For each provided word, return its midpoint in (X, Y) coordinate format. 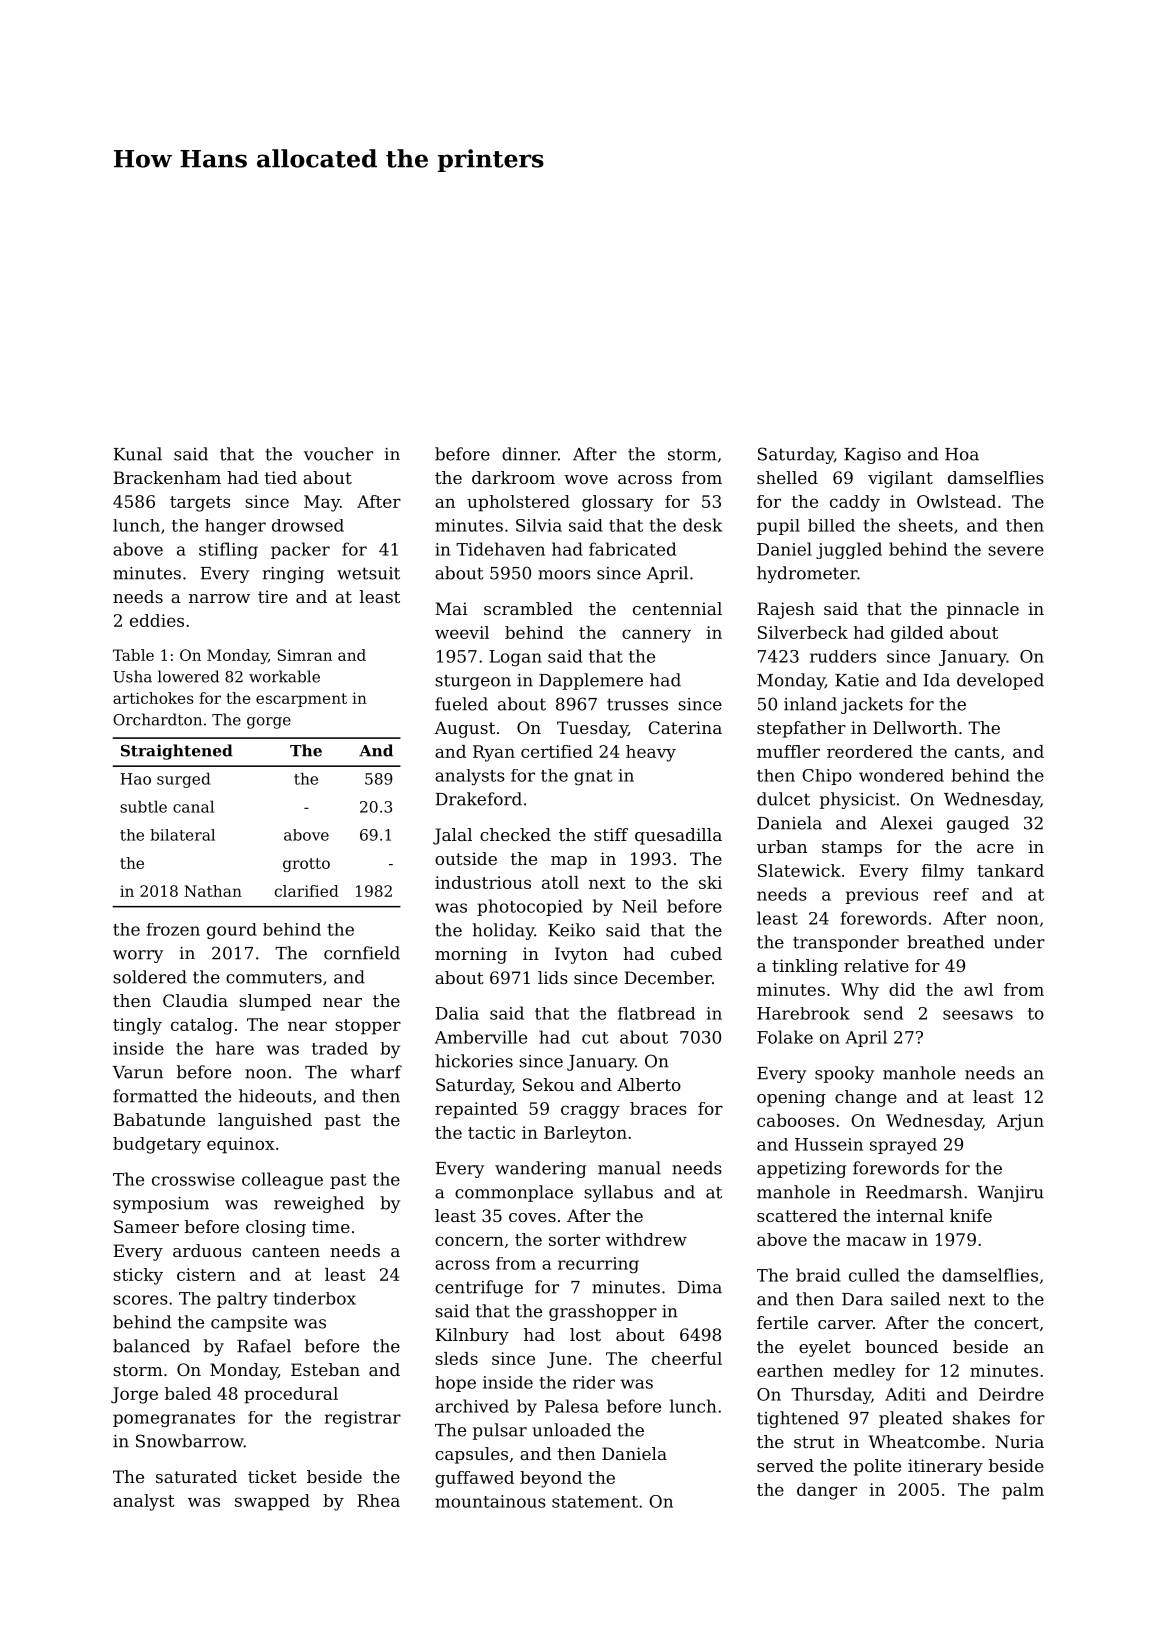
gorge (269, 723)
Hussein (829, 1144)
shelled (787, 477)
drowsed (308, 525)
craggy (590, 1112)
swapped (272, 1502)
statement (595, 1502)
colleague (282, 1180)
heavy (651, 753)
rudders (843, 656)
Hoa (962, 454)
